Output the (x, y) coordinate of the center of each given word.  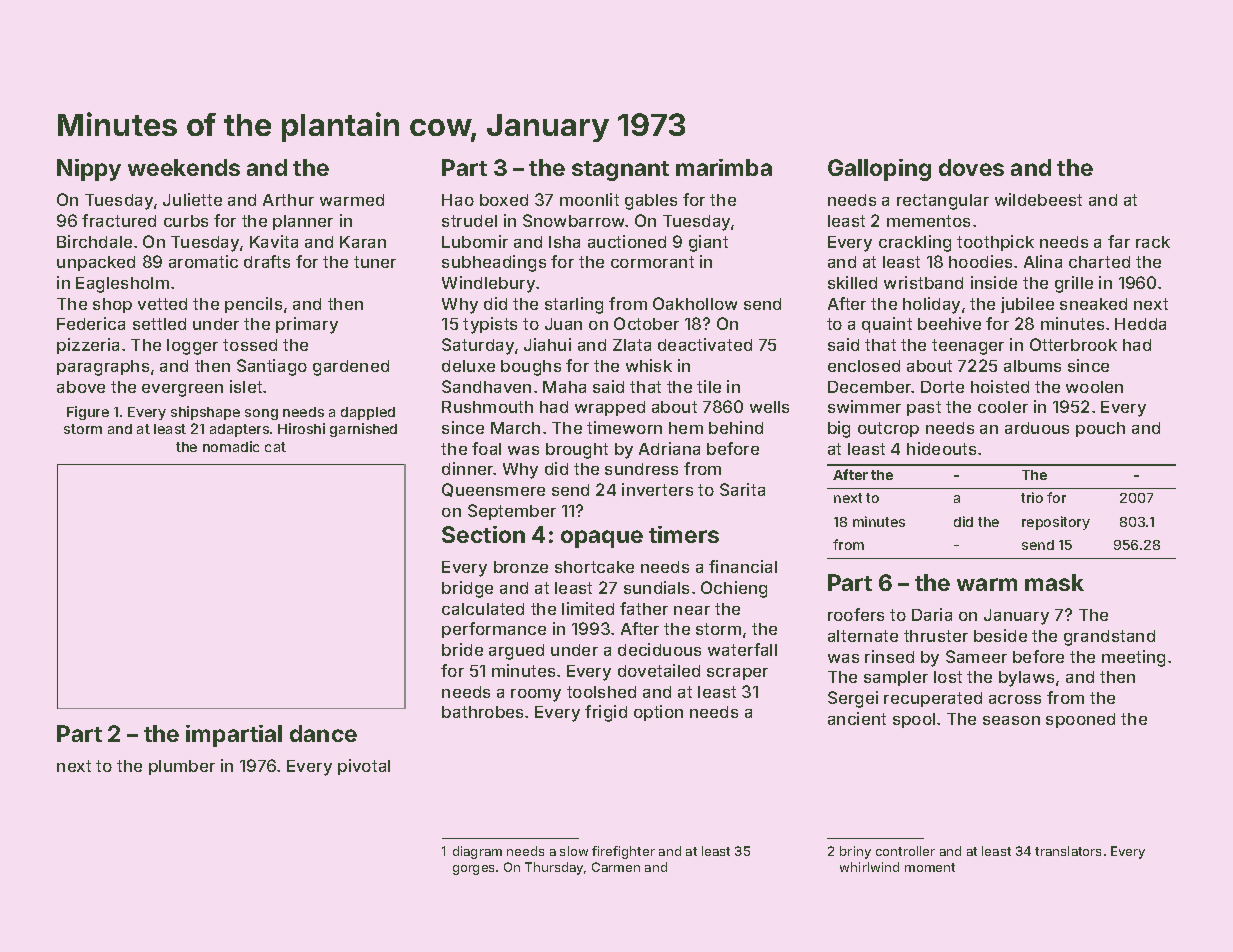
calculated (483, 609)
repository (1056, 523)
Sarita (742, 489)
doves (971, 167)
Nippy (89, 170)
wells (769, 407)
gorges (473, 870)
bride (462, 649)
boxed (504, 200)
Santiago (272, 367)
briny (855, 852)
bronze (521, 567)
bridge (467, 589)
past (924, 408)
